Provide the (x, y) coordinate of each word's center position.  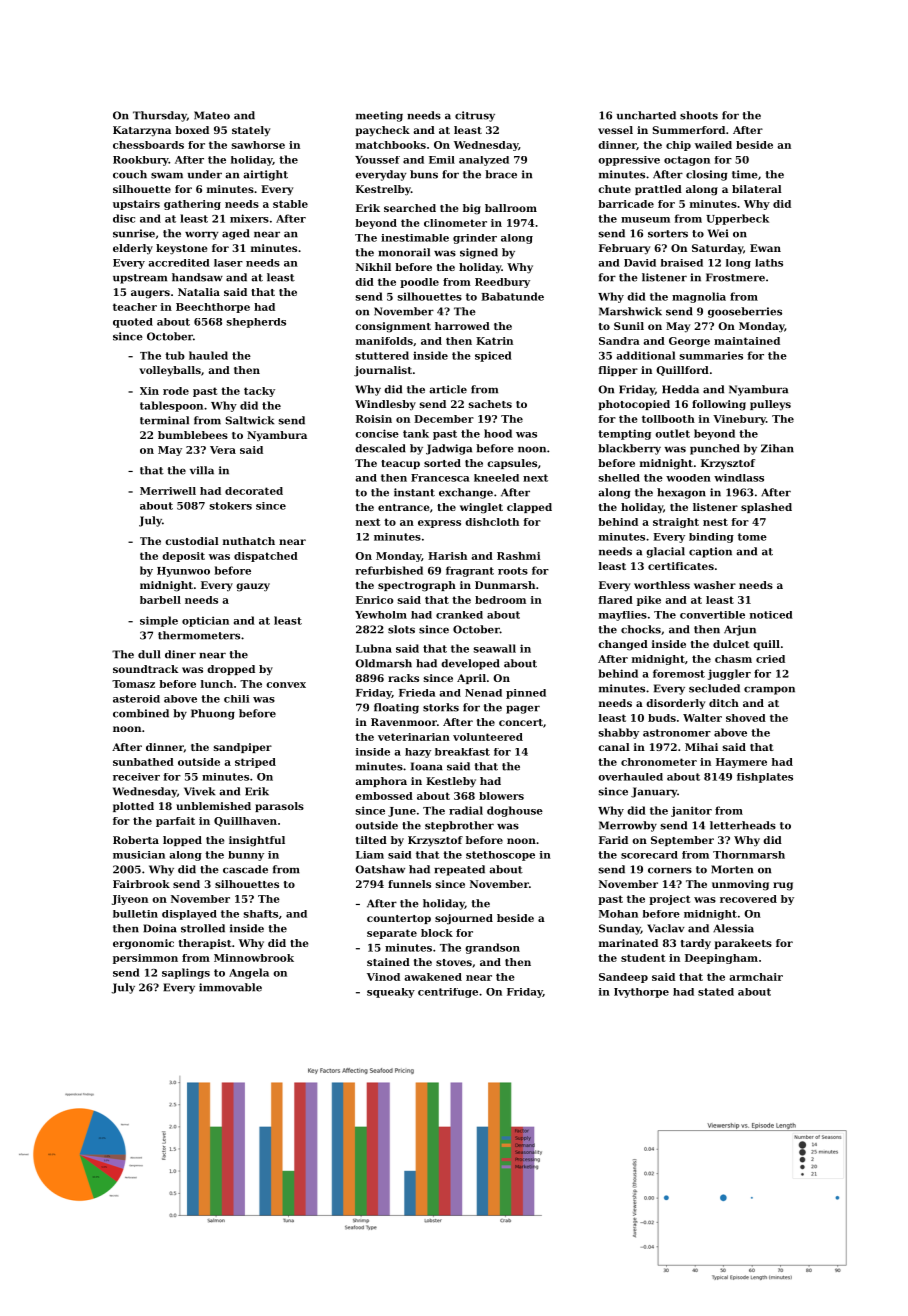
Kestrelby (383, 190)
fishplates (765, 778)
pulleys (770, 405)
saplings (186, 973)
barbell (160, 600)
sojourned (464, 919)
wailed (713, 145)
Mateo (212, 115)
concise (377, 433)
